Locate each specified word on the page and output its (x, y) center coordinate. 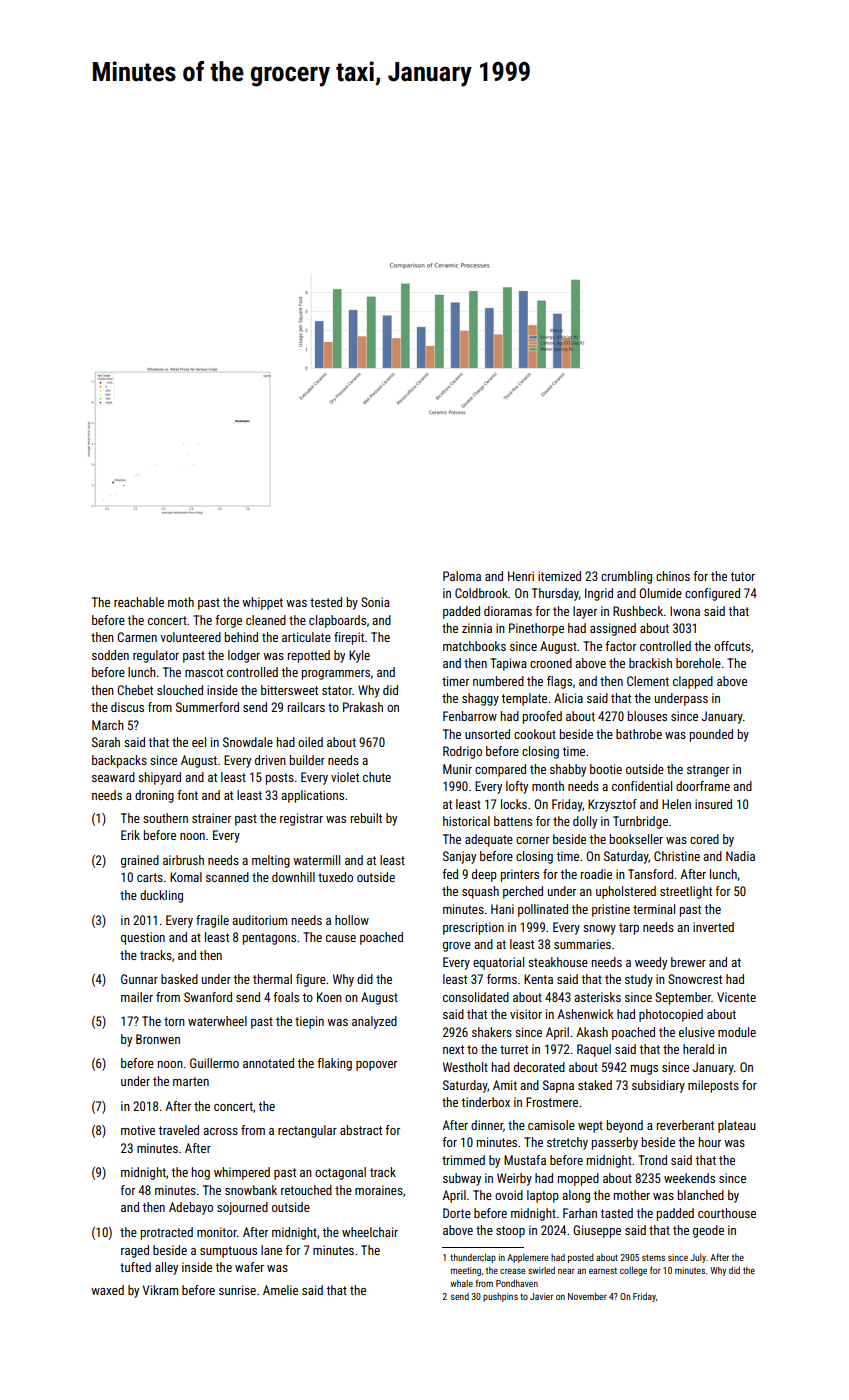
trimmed (463, 1160)
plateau (737, 1126)
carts (150, 877)
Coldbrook (481, 593)
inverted (713, 927)
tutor (742, 576)
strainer (211, 818)
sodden (110, 655)
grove (457, 947)
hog (201, 1173)
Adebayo (191, 1208)
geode (708, 1231)
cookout (535, 734)
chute (377, 777)
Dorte (457, 1213)
